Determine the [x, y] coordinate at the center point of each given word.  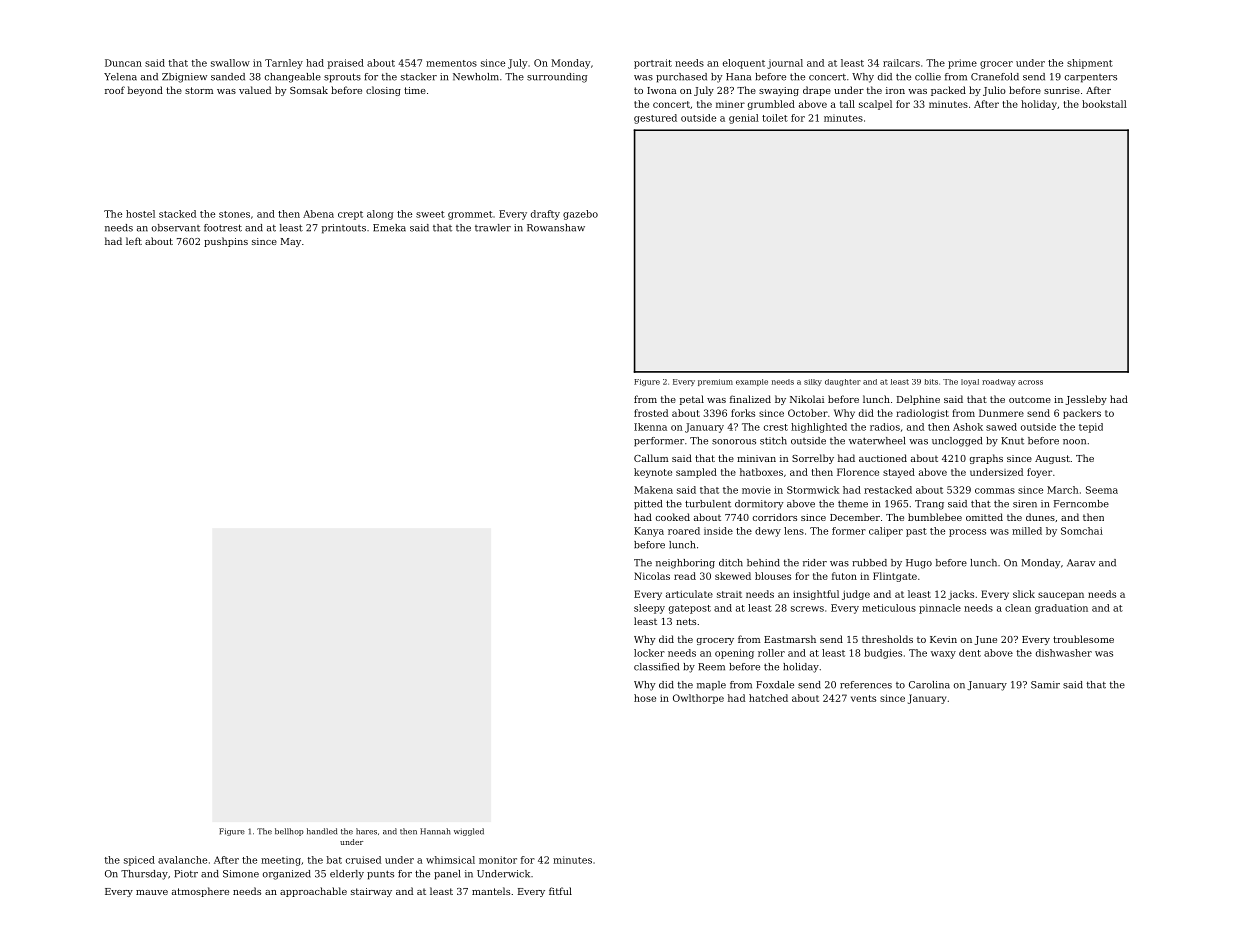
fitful [560, 891]
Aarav [1081, 563]
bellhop [289, 832]
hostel [140, 214]
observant [176, 228]
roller [771, 653]
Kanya [649, 532]
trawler [493, 228]
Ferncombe [1081, 504]
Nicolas [652, 576]
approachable [313, 892]
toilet [775, 118]
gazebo [580, 215]
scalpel [875, 105]
